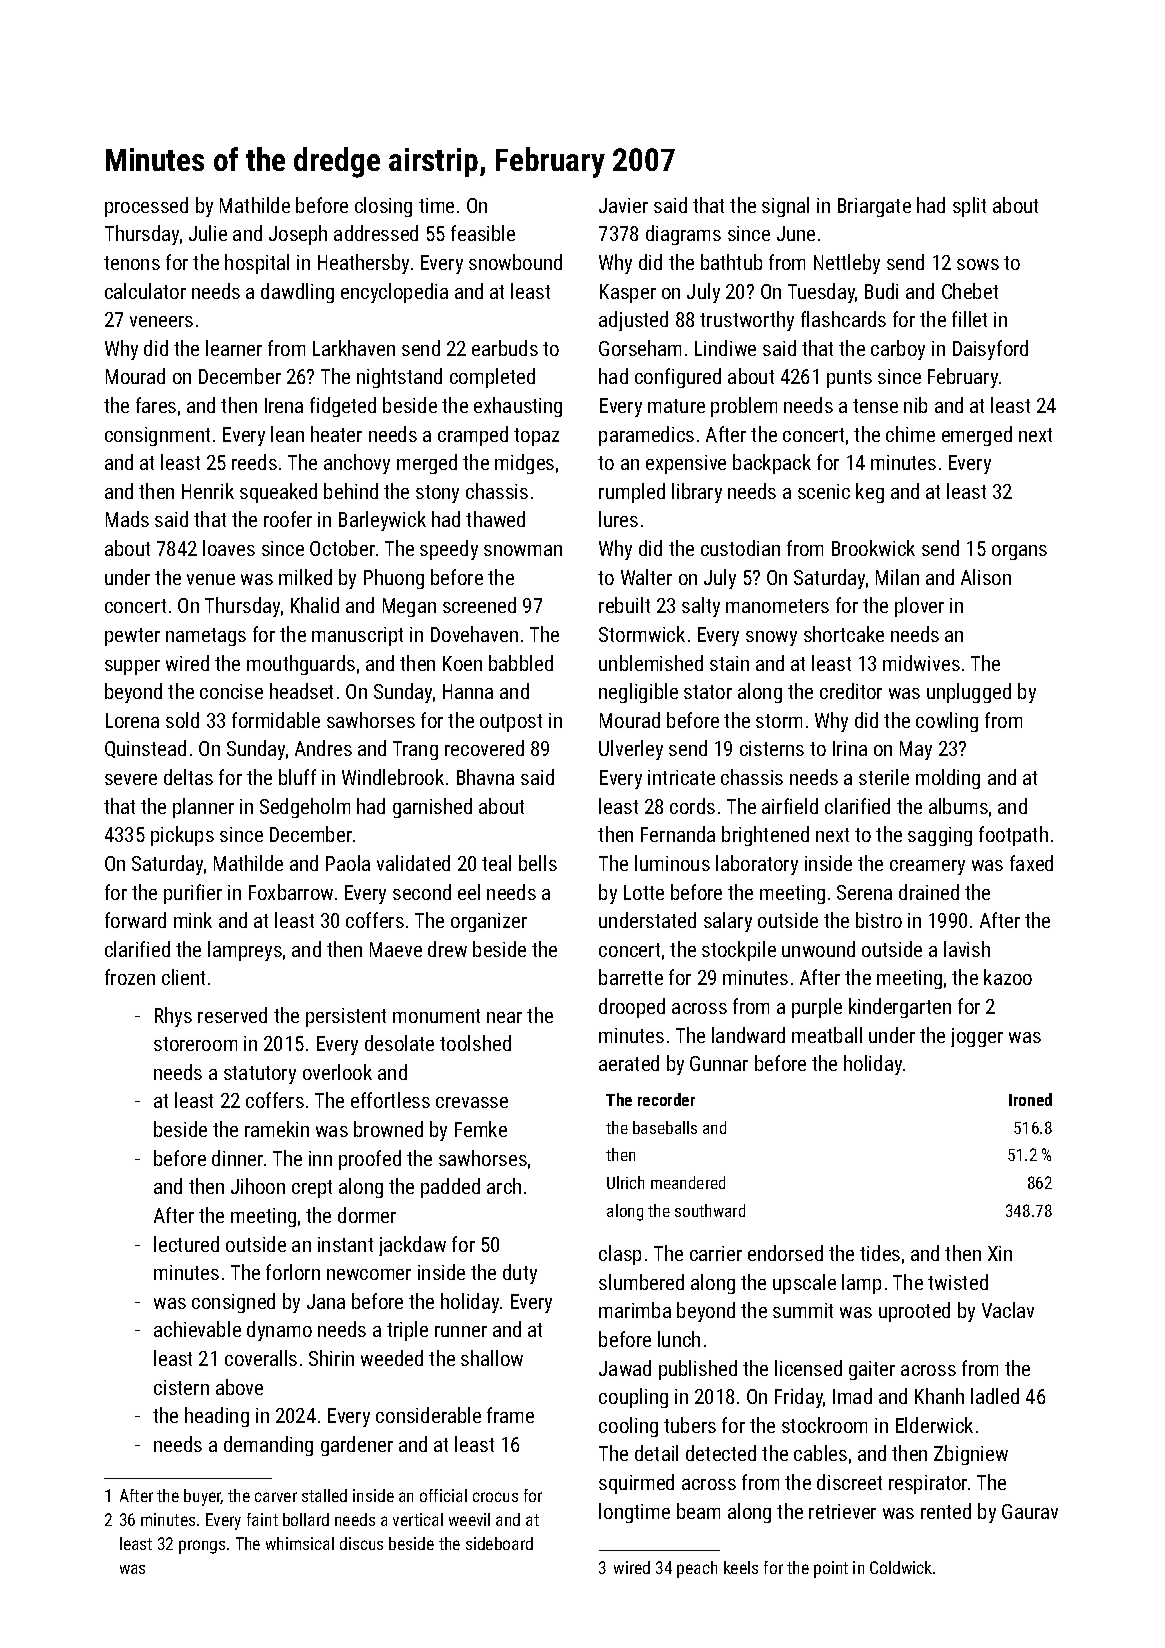  What do you see at coordinates (625, 1182) in the page?
I see `Ulrich` at bounding box center [625, 1182].
